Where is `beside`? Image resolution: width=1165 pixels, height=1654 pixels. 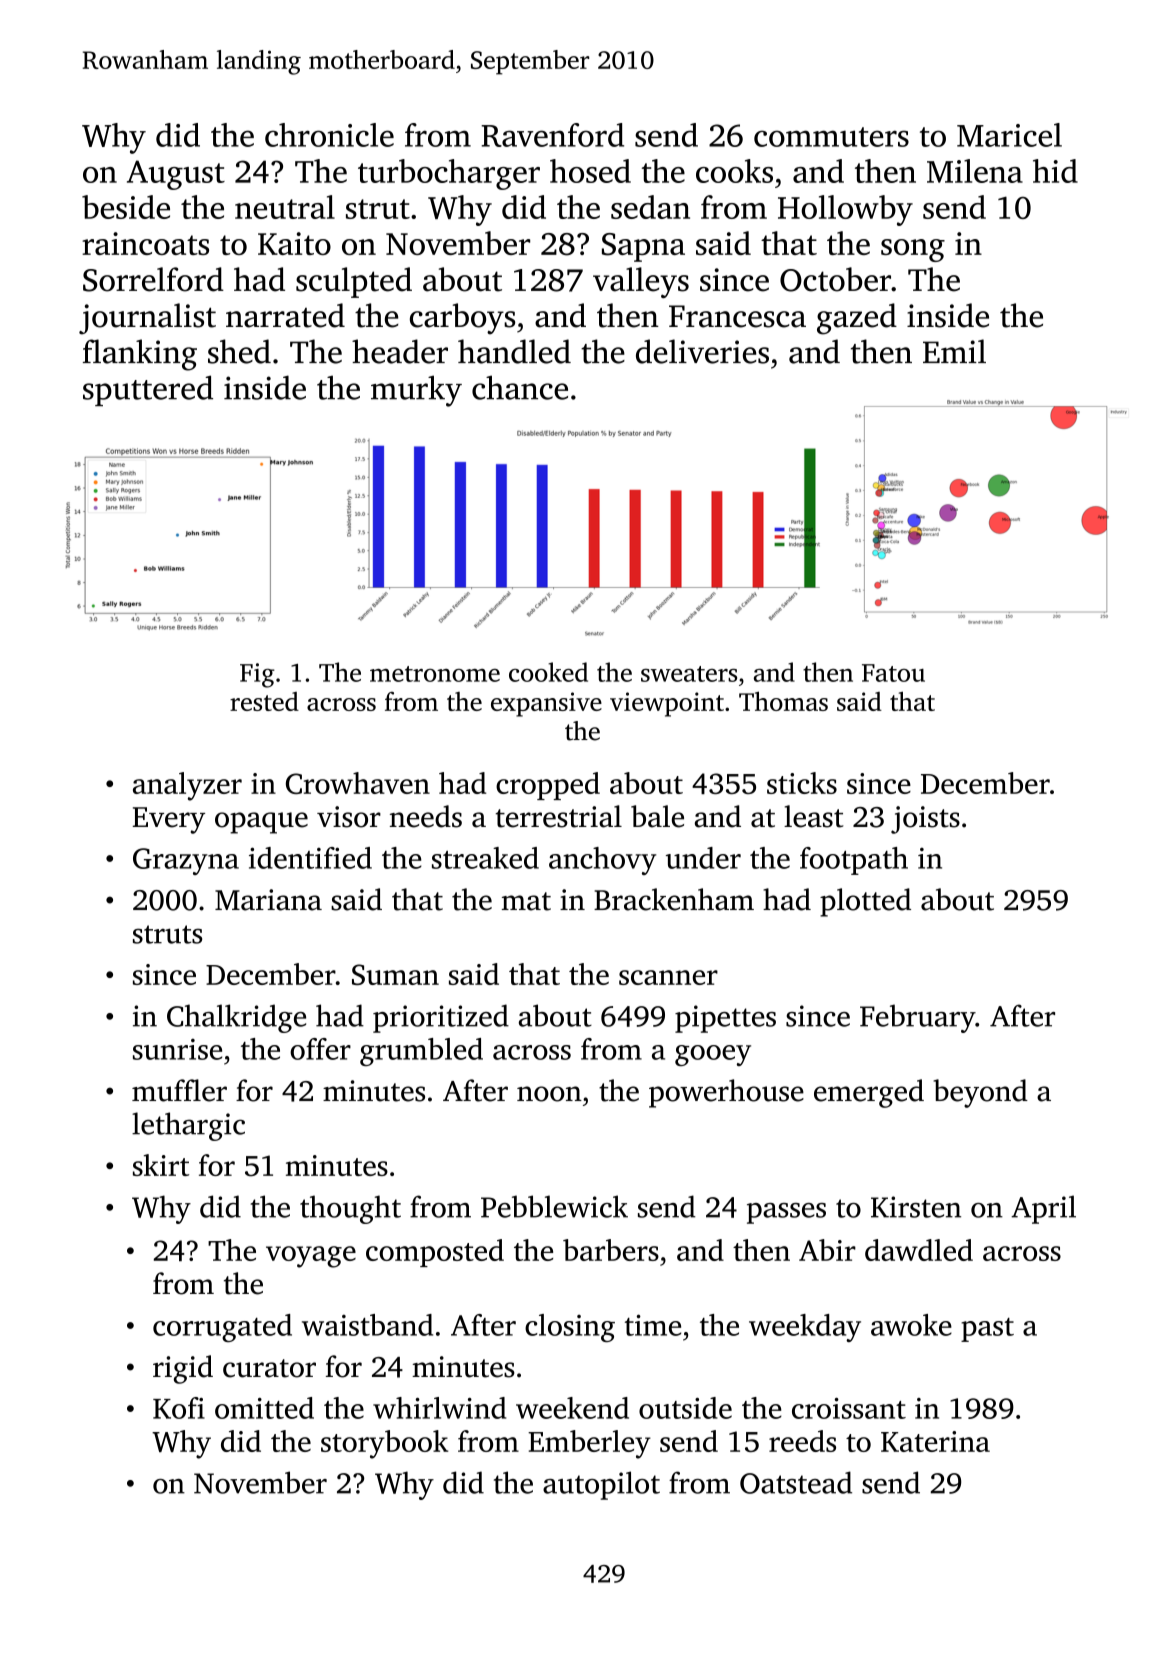
beside is located at coordinates (126, 207).
